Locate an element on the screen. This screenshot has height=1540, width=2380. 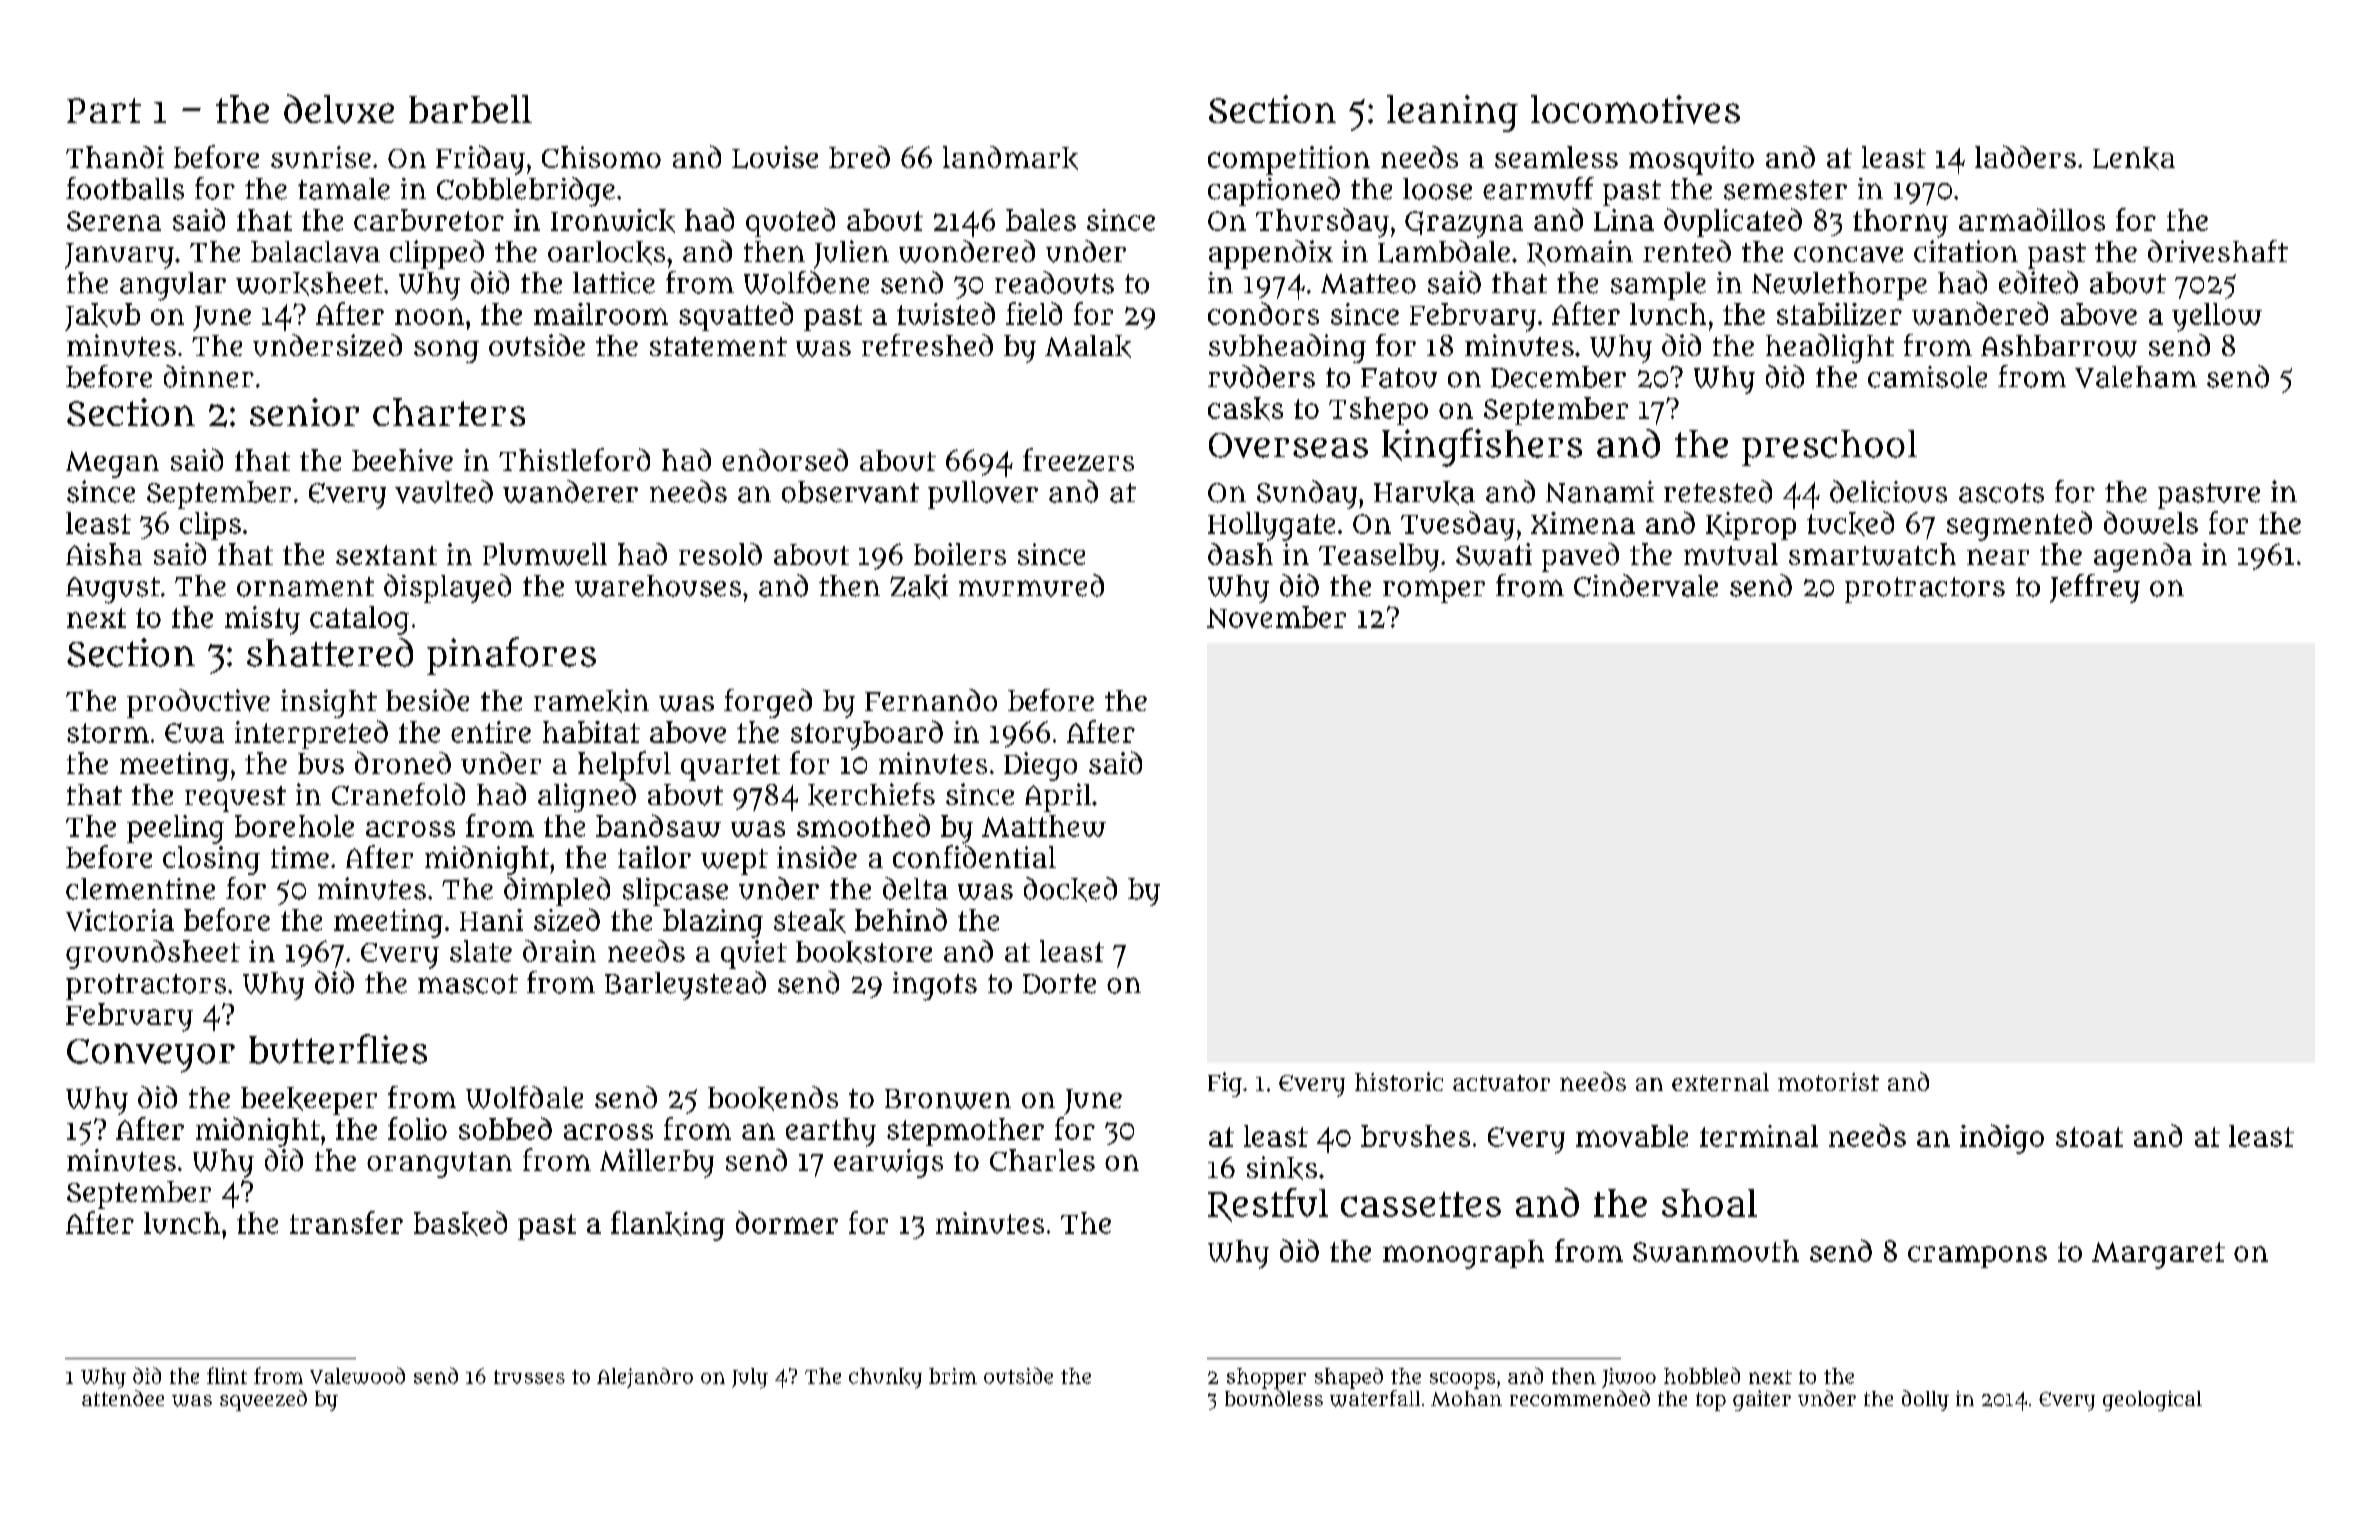
deluxe is located at coordinates (339, 109).
